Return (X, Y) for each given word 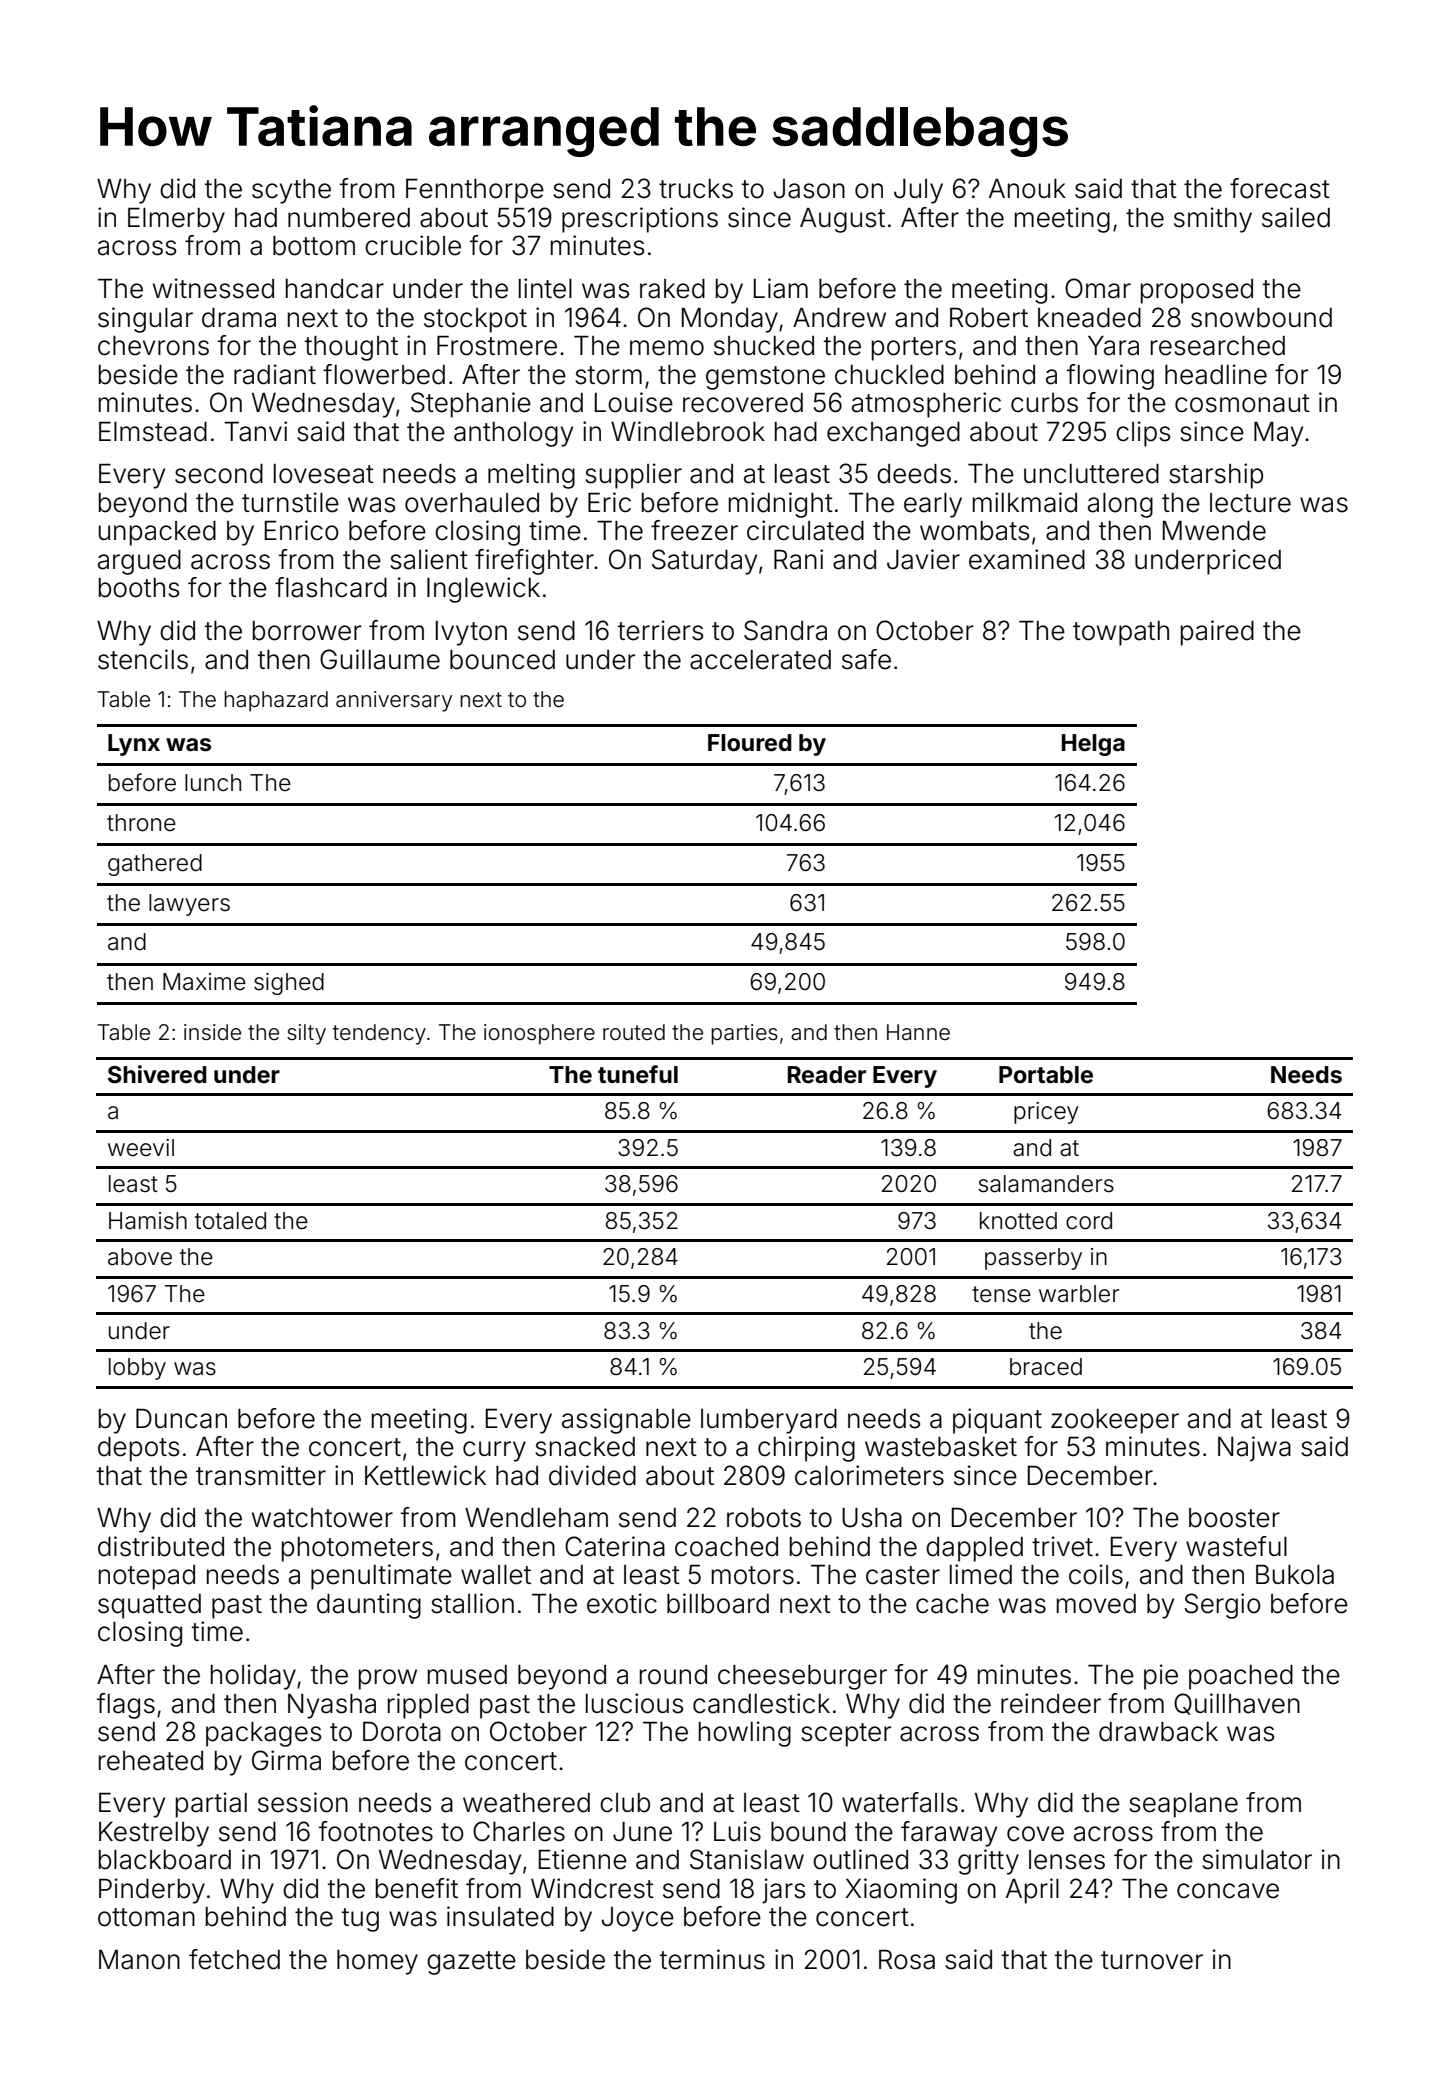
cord (1089, 1221)
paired (1217, 633)
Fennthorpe (475, 191)
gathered (155, 865)
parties (744, 1034)
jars (783, 1891)
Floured (750, 743)
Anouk (1027, 189)
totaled (230, 1221)
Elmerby (176, 220)
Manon (139, 1960)
